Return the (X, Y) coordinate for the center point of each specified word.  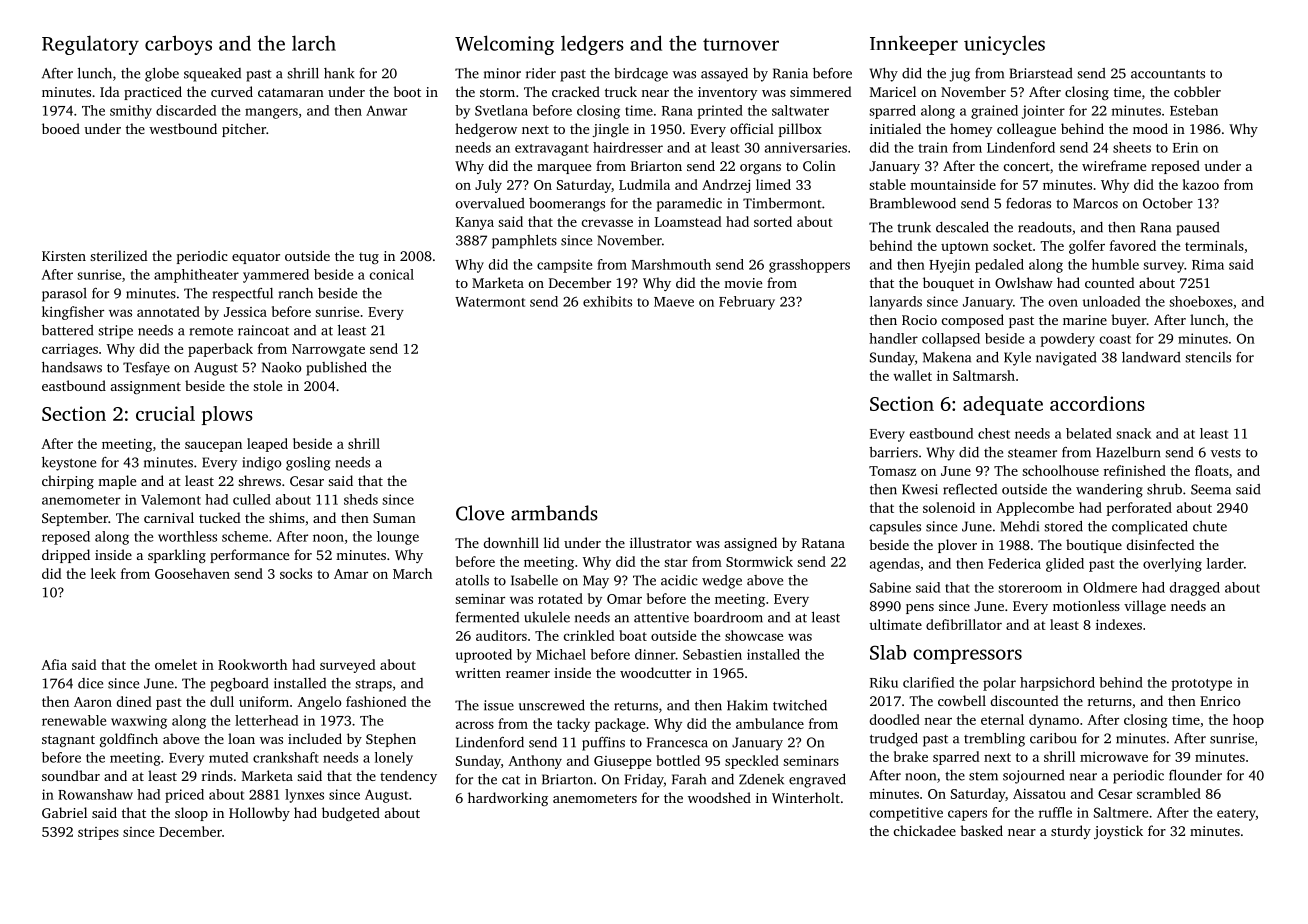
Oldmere (1110, 587)
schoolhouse (1060, 470)
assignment (146, 387)
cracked (576, 91)
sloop (191, 814)
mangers (271, 113)
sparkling (177, 556)
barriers (893, 452)
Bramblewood (913, 203)
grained (994, 112)
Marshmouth (671, 264)
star (676, 562)
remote (211, 331)
